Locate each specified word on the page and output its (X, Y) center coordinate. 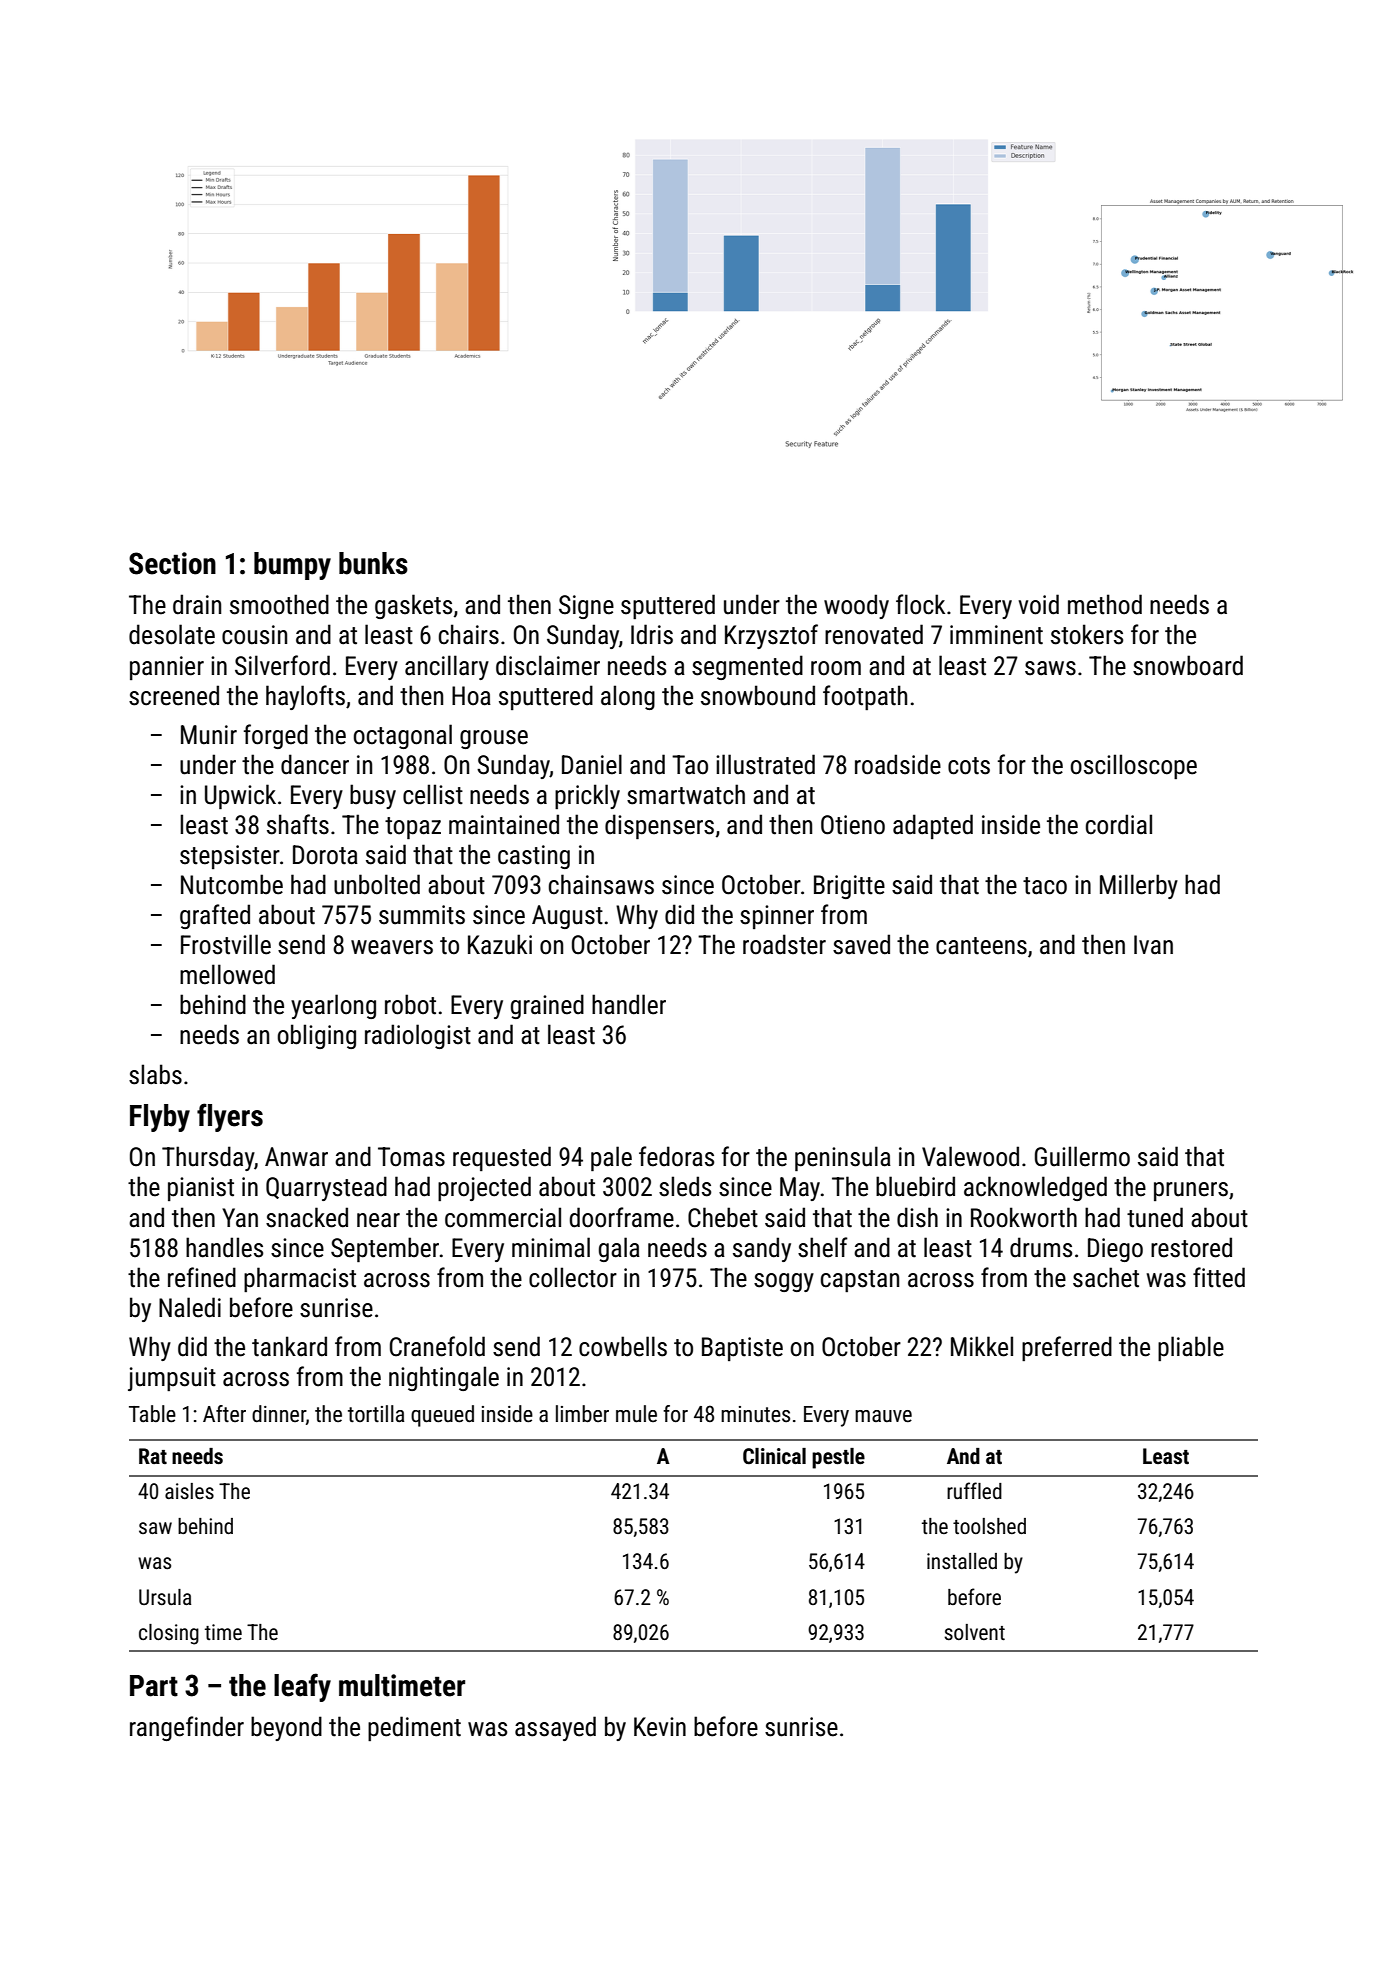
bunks (373, 563)
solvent (974, 1632)
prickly (587, 796)
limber (582, 1414)
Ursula (165, 1597)
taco (1045, 886)
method (1105, 604)
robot (410, 1004)
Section (172, 563)
